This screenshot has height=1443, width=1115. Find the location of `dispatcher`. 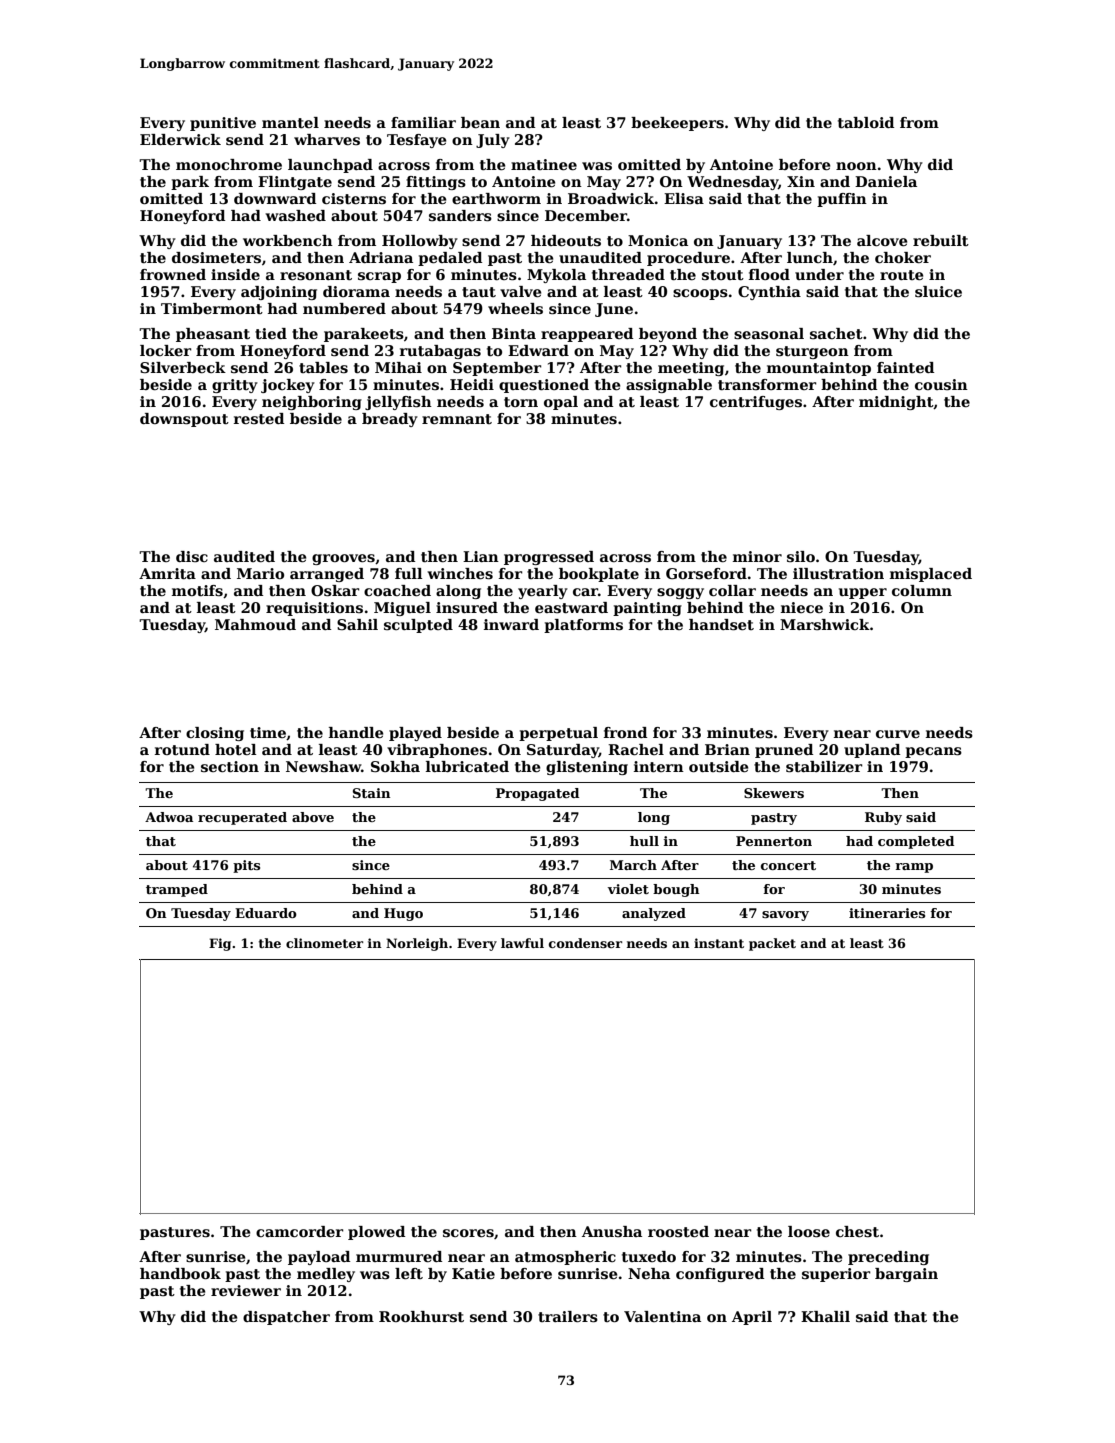

dispatcher is located at coordinates (286, 1318).
